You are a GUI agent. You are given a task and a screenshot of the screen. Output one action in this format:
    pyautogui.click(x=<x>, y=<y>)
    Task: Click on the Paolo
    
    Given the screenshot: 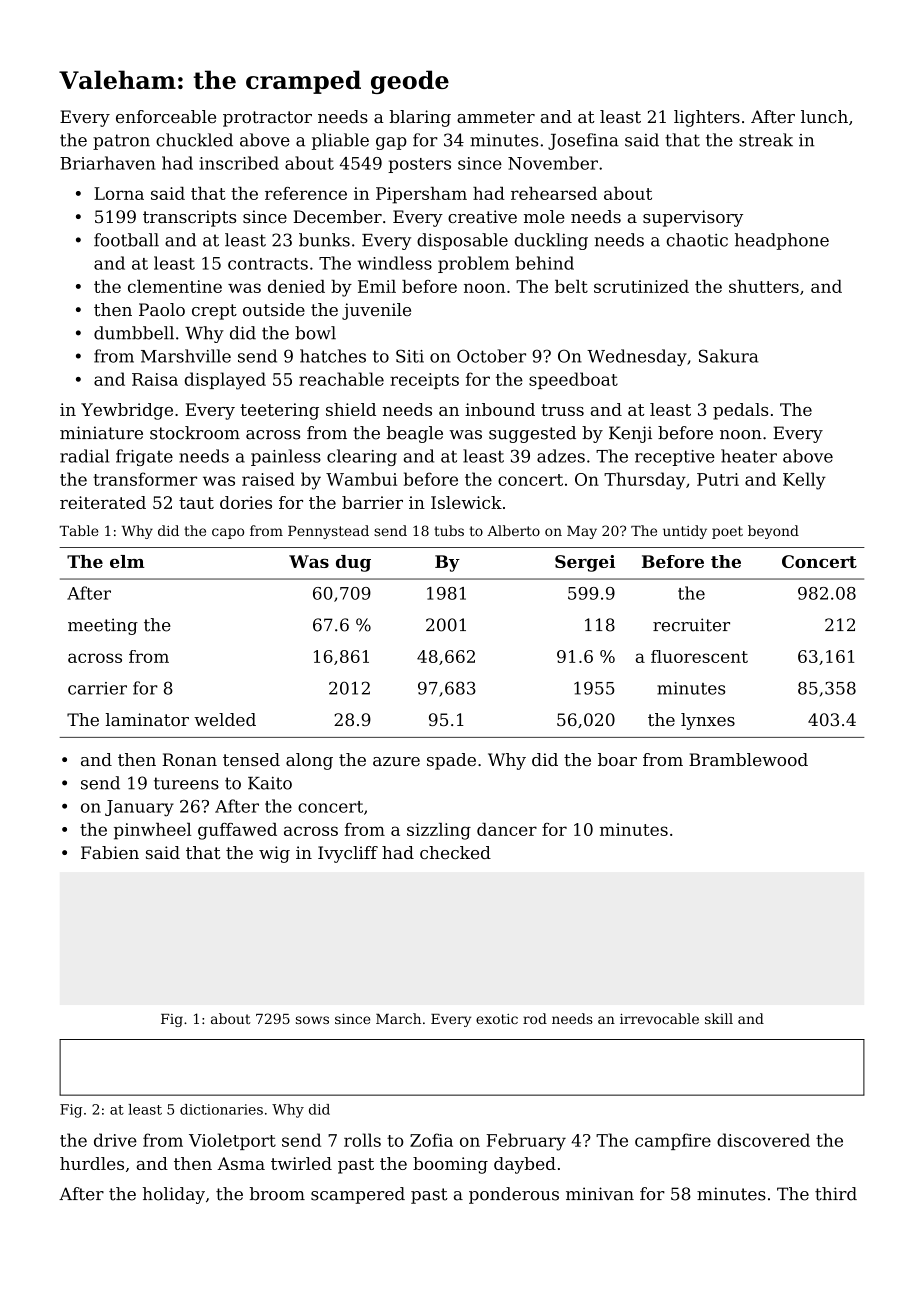 What is the action you would take?
    pyautogui.click(x=162, y=309)
